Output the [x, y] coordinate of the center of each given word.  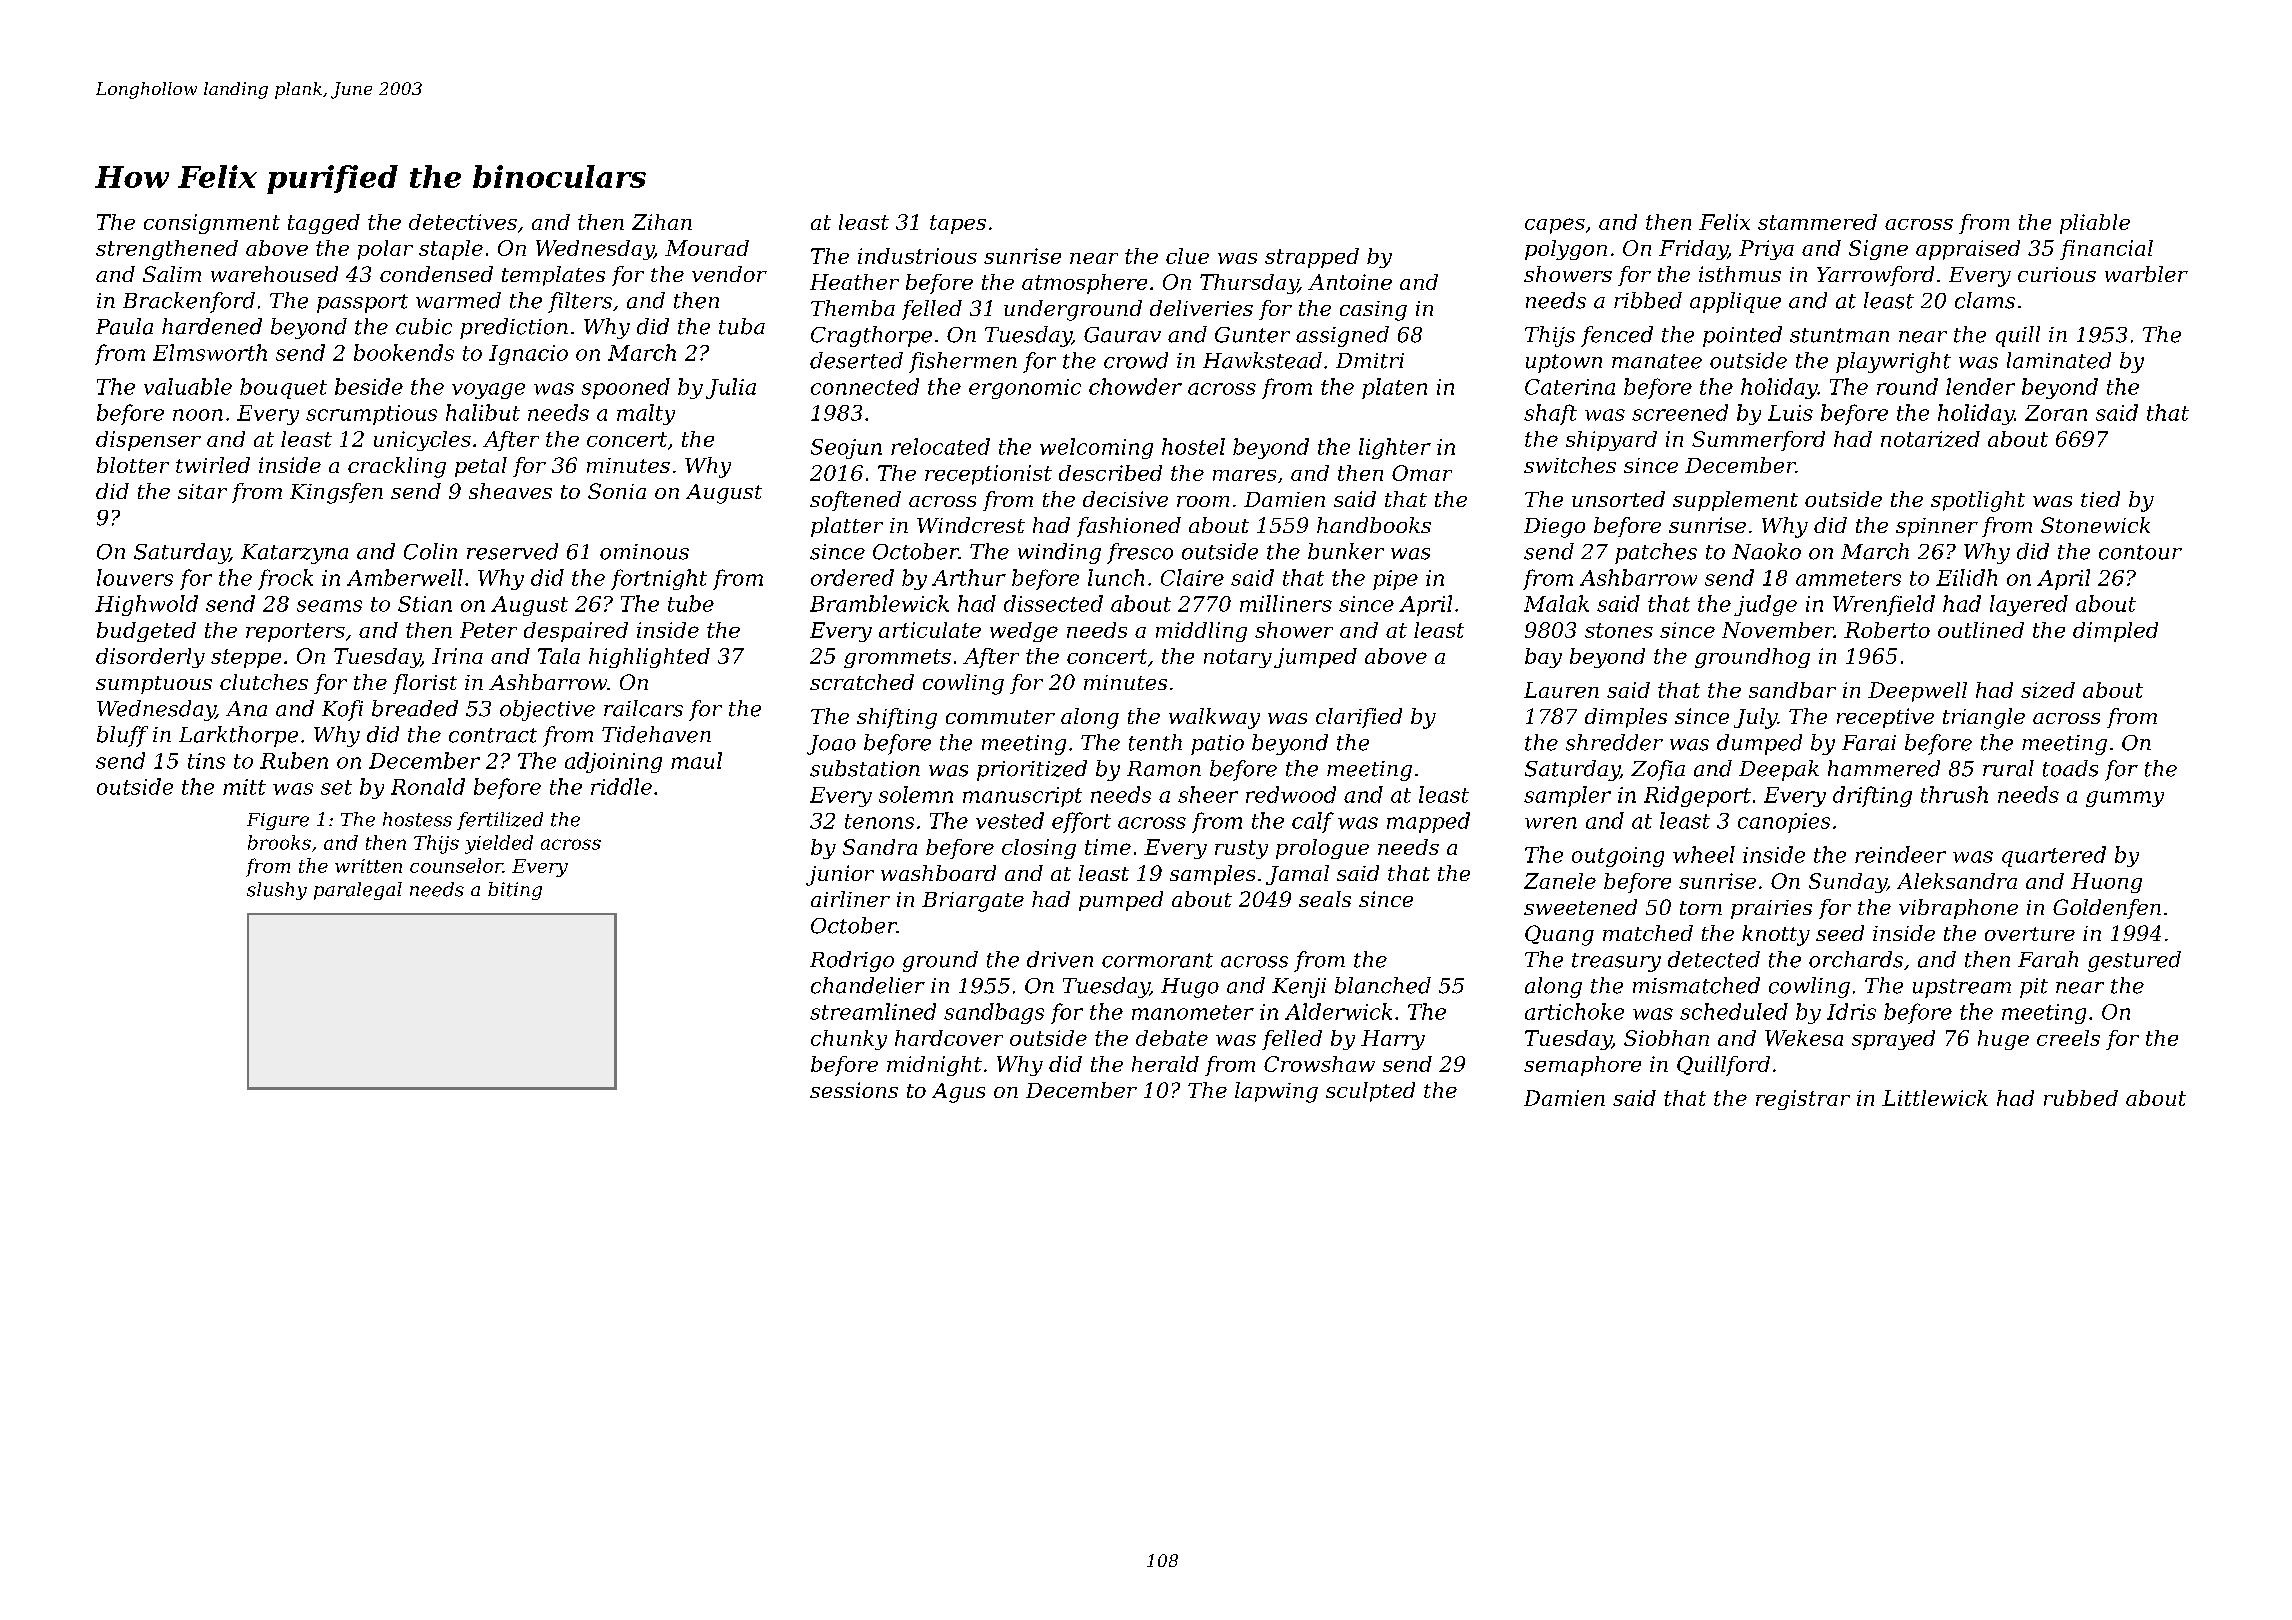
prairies [1771, 909]
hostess [417, 819]
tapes [958, 224]
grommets [897, 658]
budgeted [146, 632]
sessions [854, 1090]
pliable [2095, 224]
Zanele [1560, 881]
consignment [212, 224]
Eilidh [1966, 577]
